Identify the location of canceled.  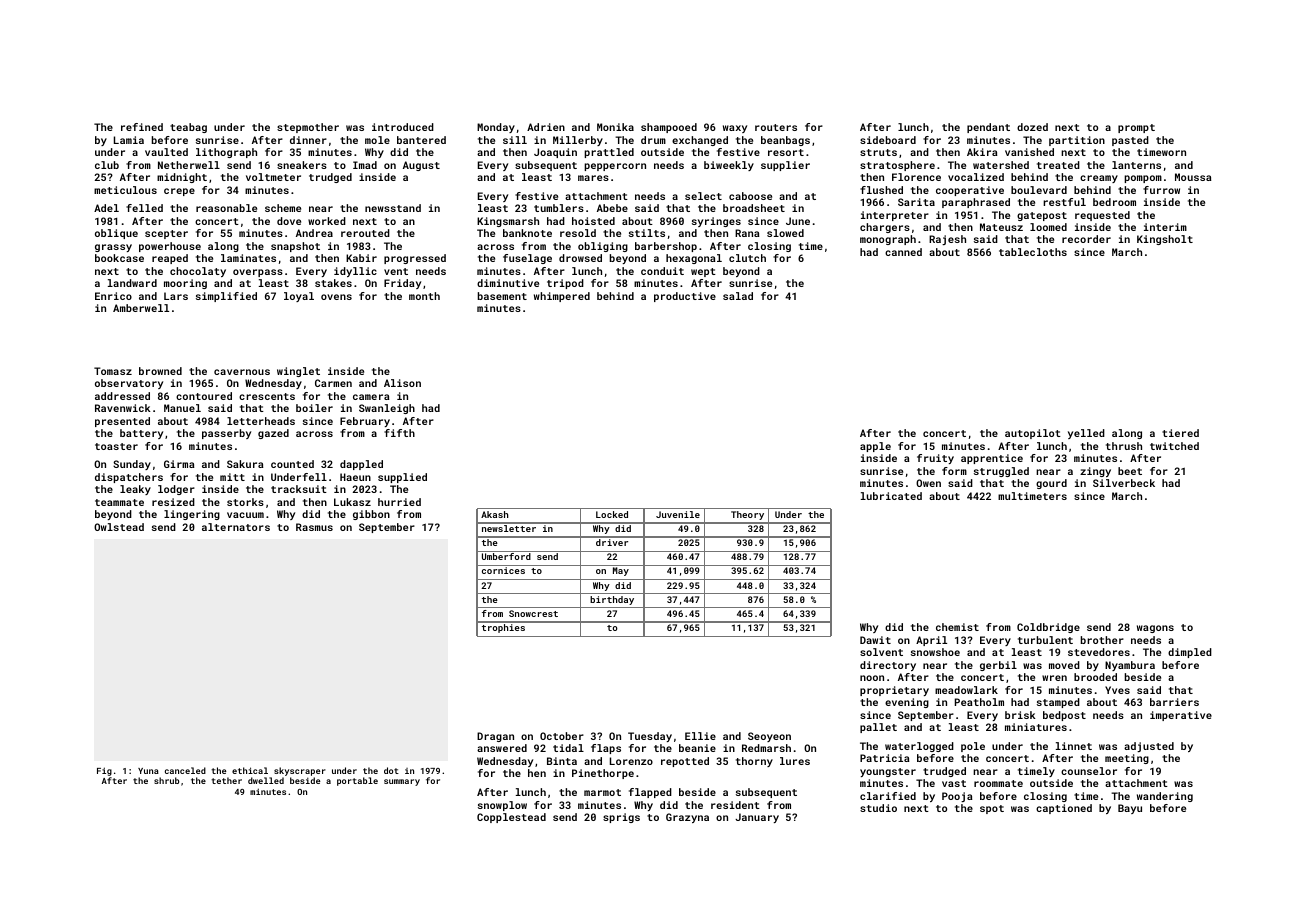
(185, 770).
